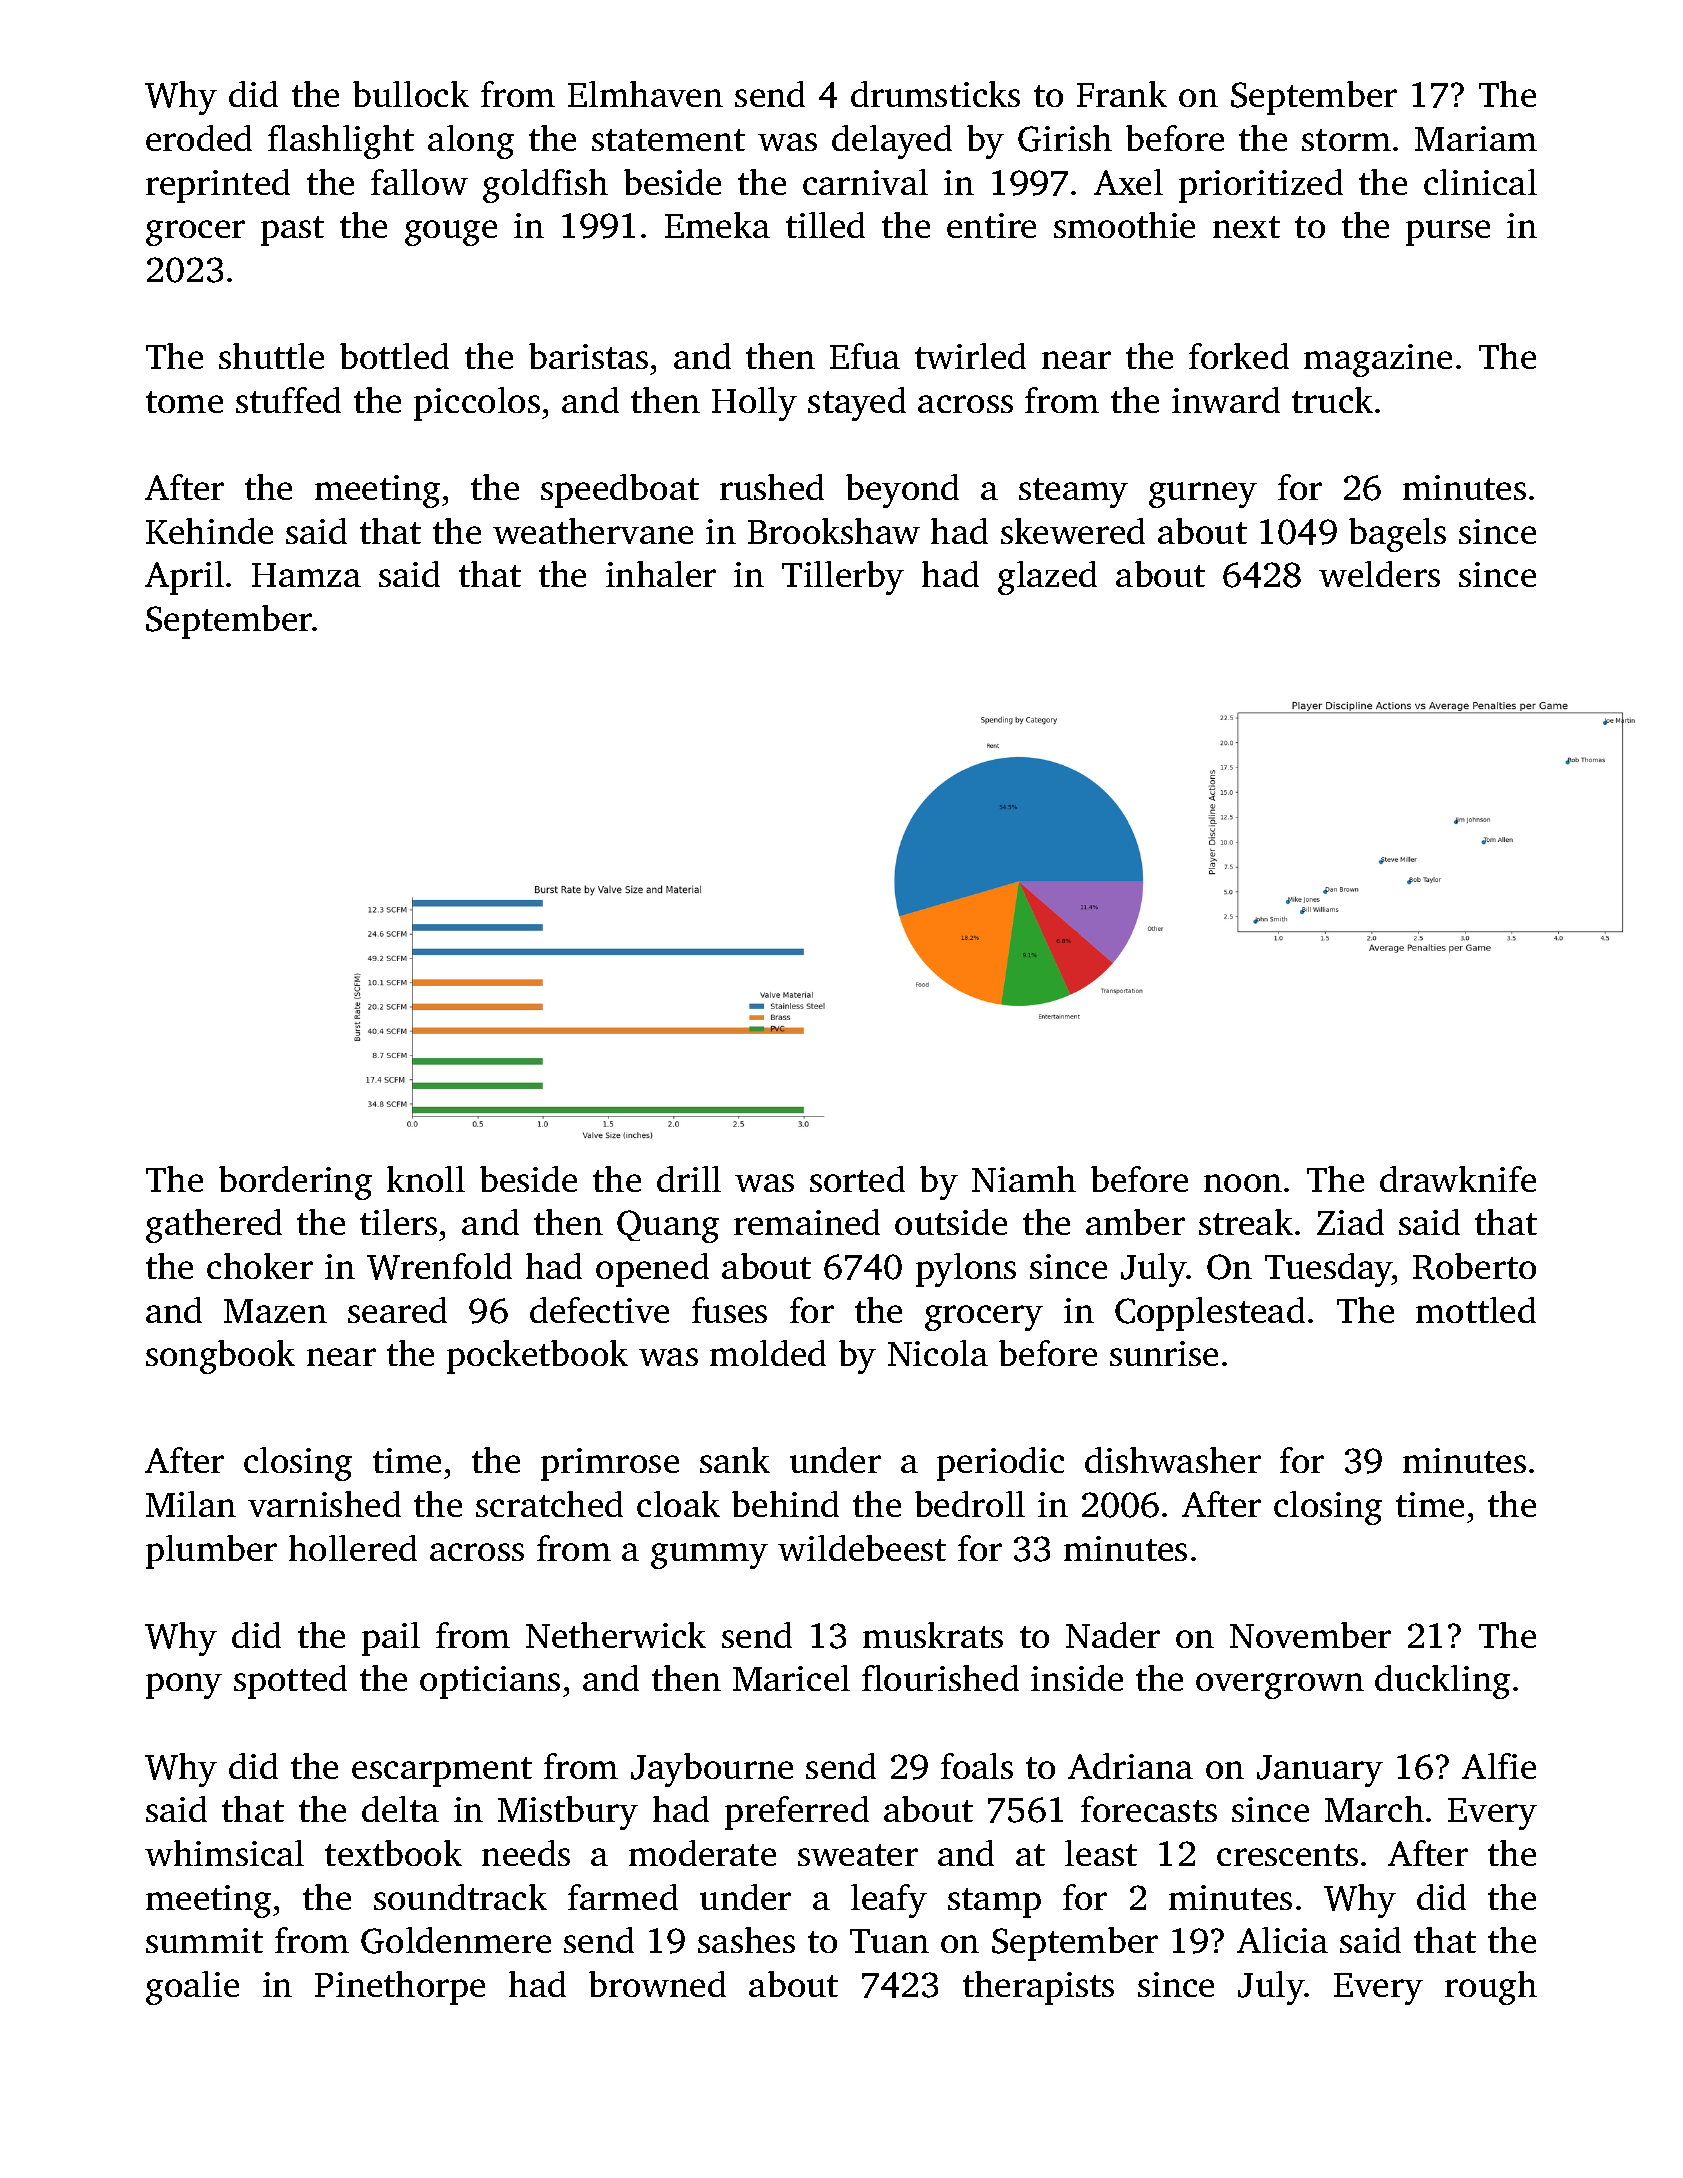  I want to click on baristas, so click(588, 356).
